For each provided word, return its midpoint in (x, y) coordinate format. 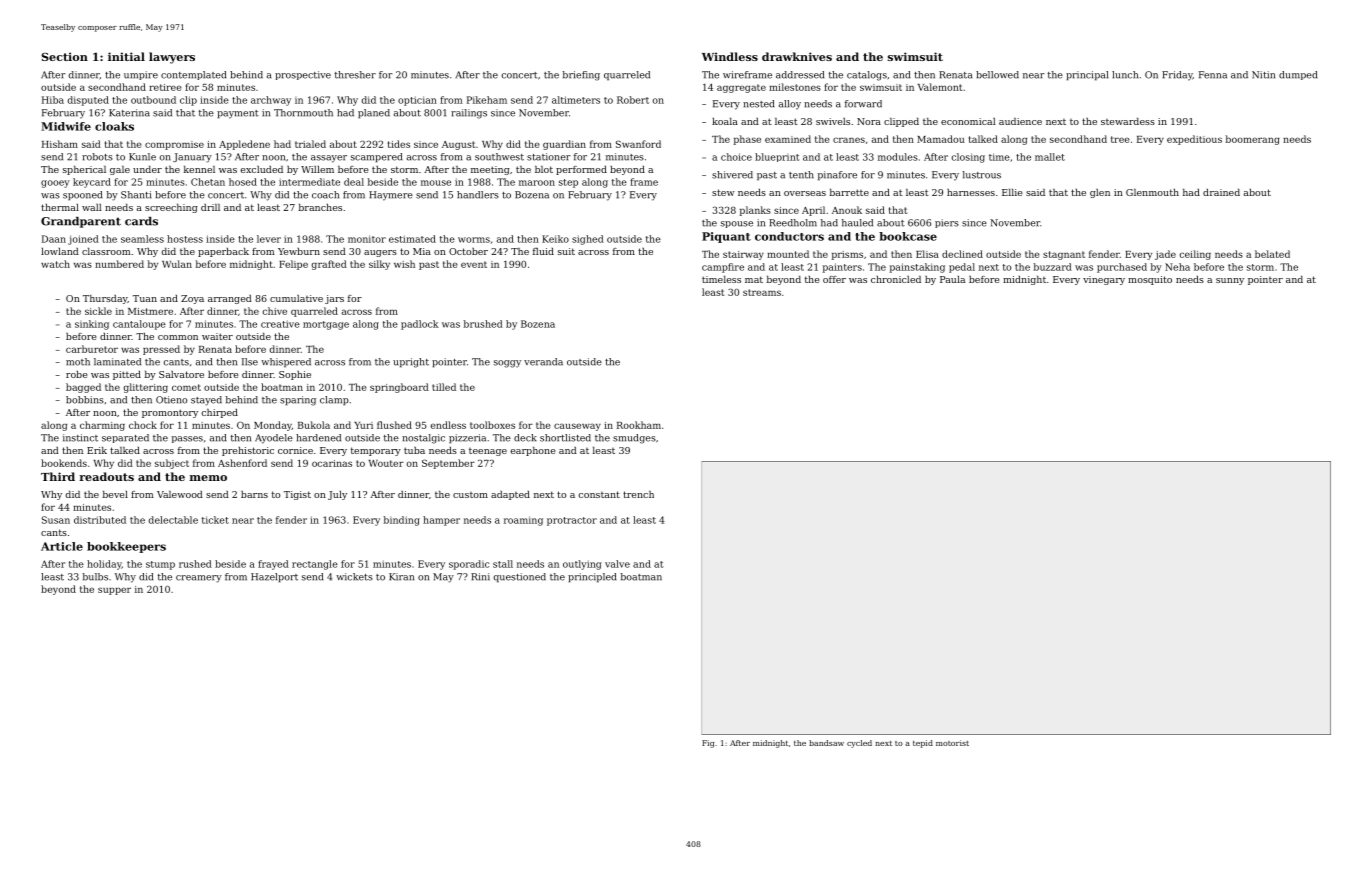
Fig (708, 744)
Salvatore (181, 374)
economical (968, 121)
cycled (859, 744)
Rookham (639, 425)
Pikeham (487, 100)
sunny (1230, 281)
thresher (355, 75)
